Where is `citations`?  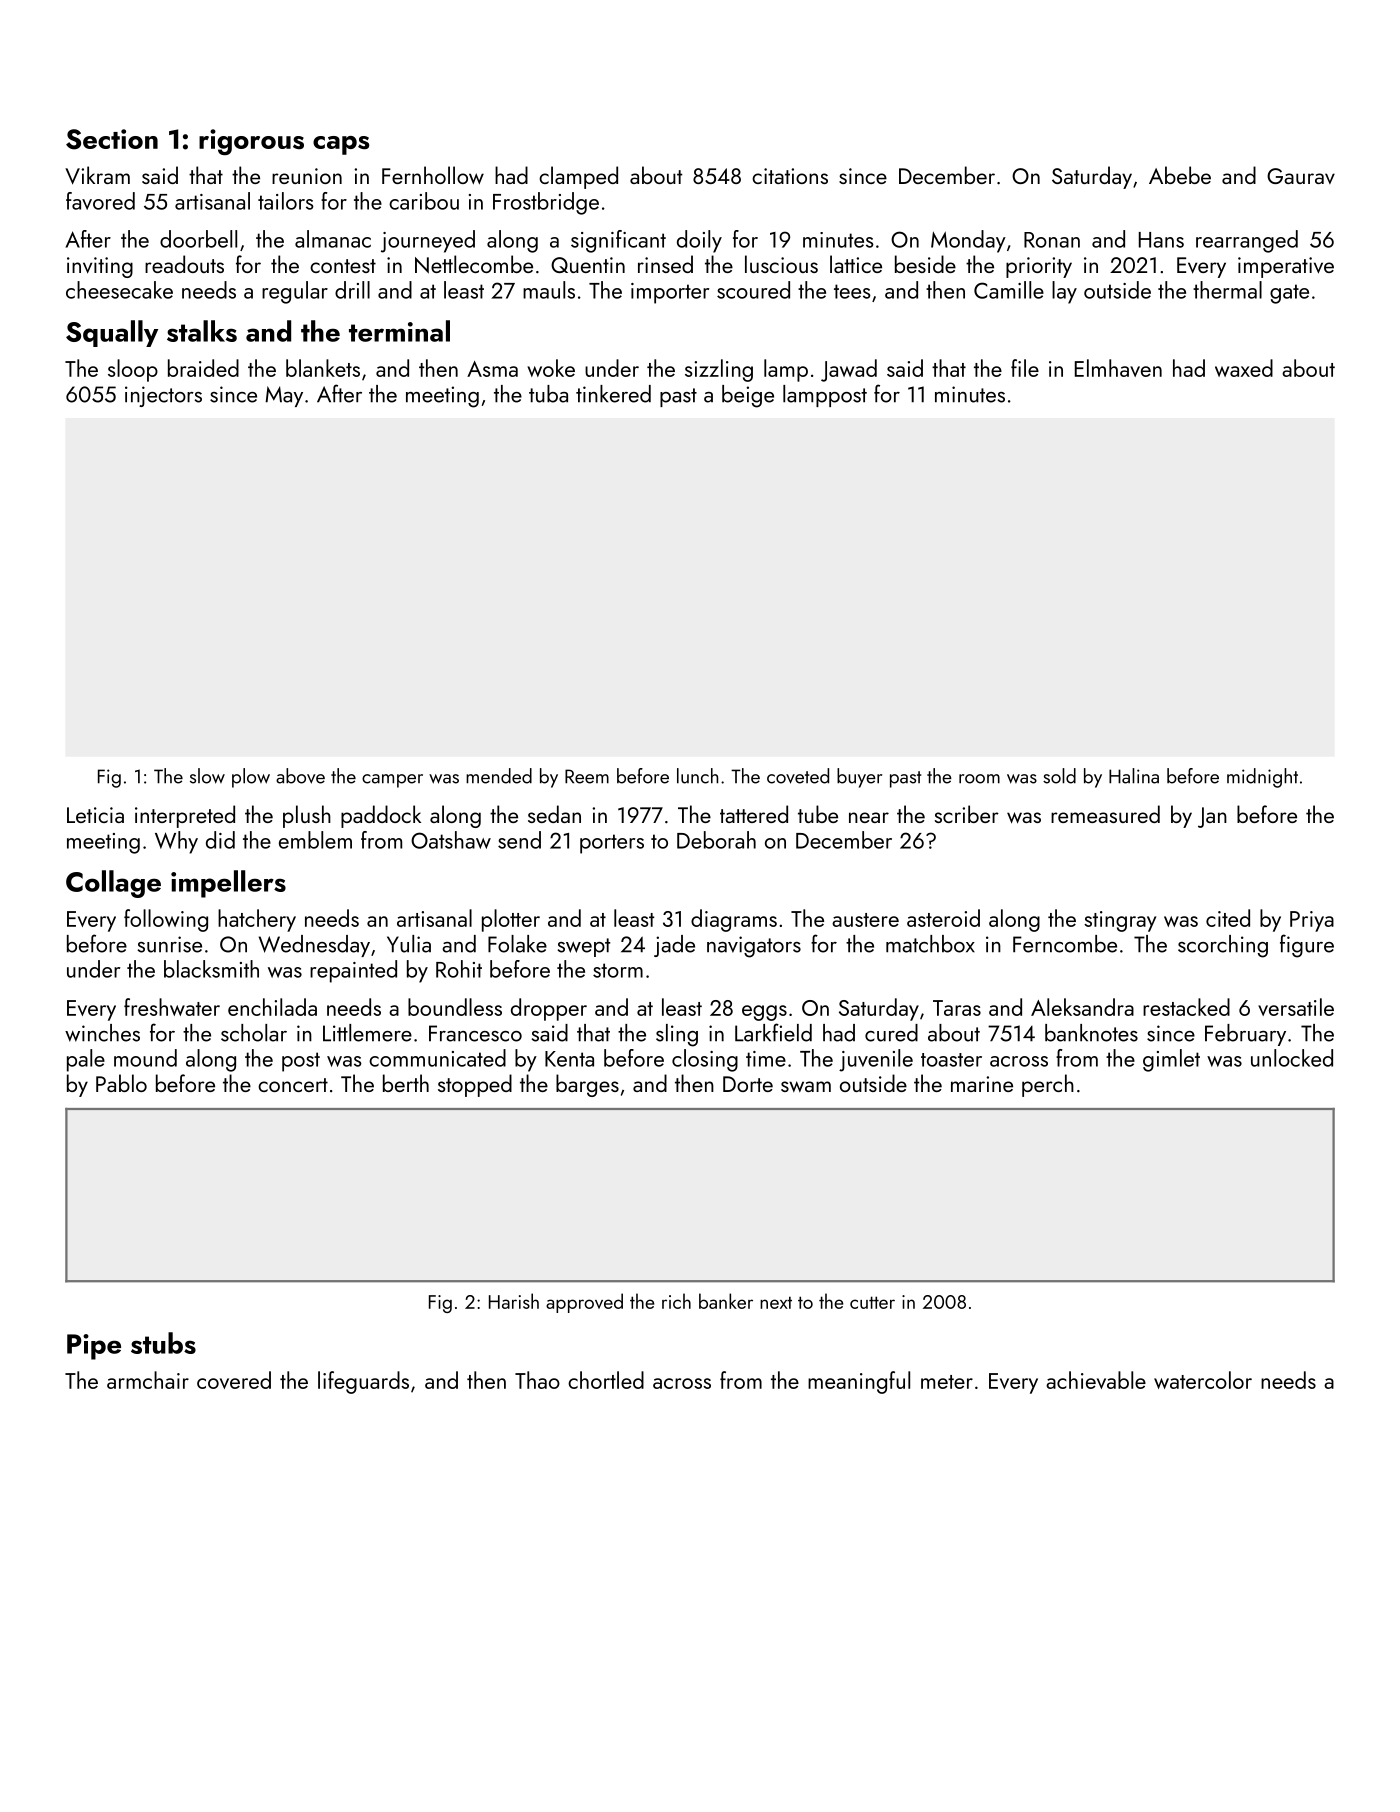 citations is located at coordinates (790, 176).
